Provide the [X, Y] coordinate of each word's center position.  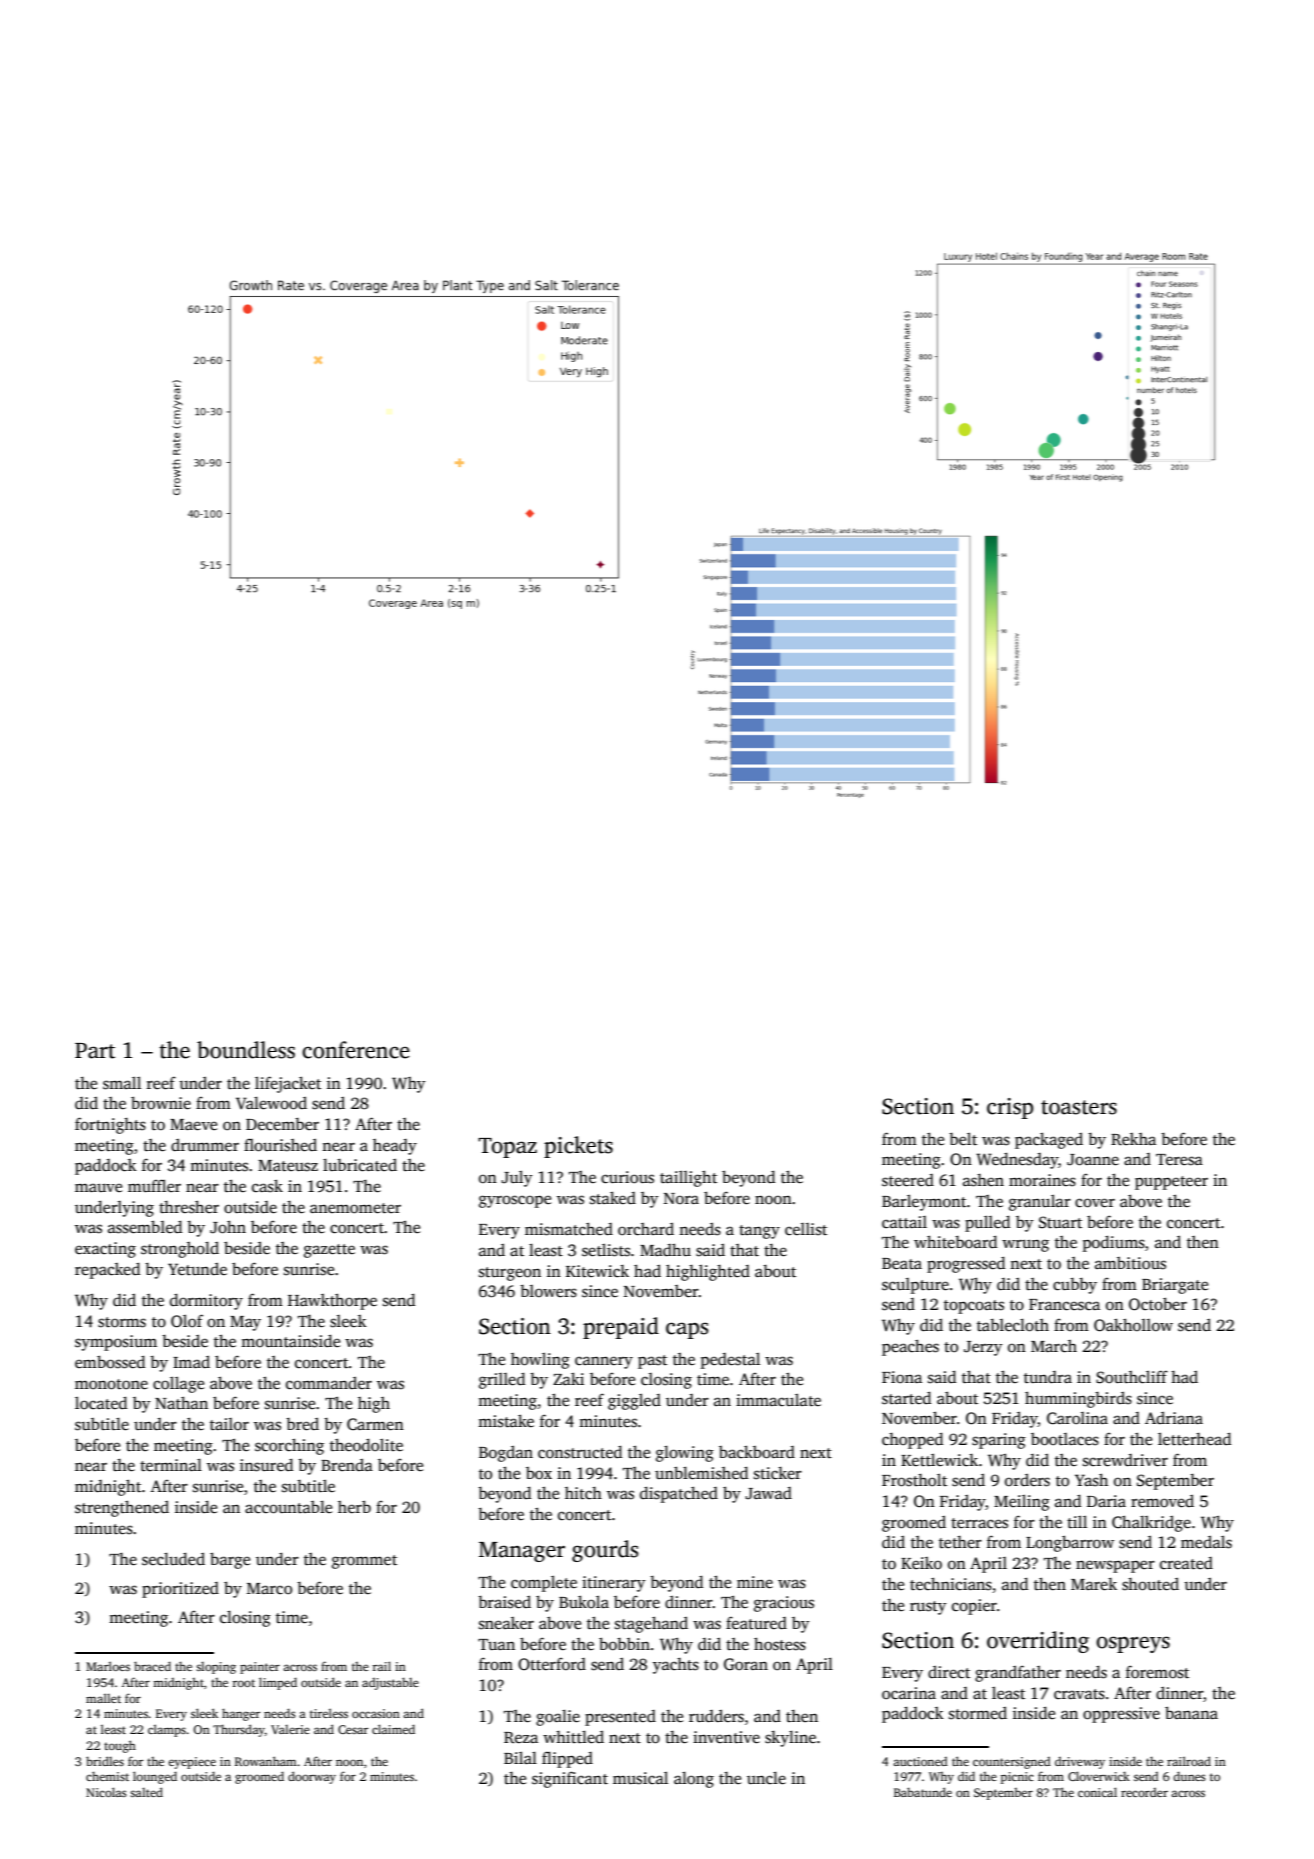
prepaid [621, 1328]
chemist [107, 1776]
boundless [246, 1050]
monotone [111, 1384]
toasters [1079, 1107]
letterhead [1194, 1439]
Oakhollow [1133, 1325]
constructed [580, 1452]
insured [266, 1465]
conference [356, 1050]
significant [570, 1779]
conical [1097, 1792]
